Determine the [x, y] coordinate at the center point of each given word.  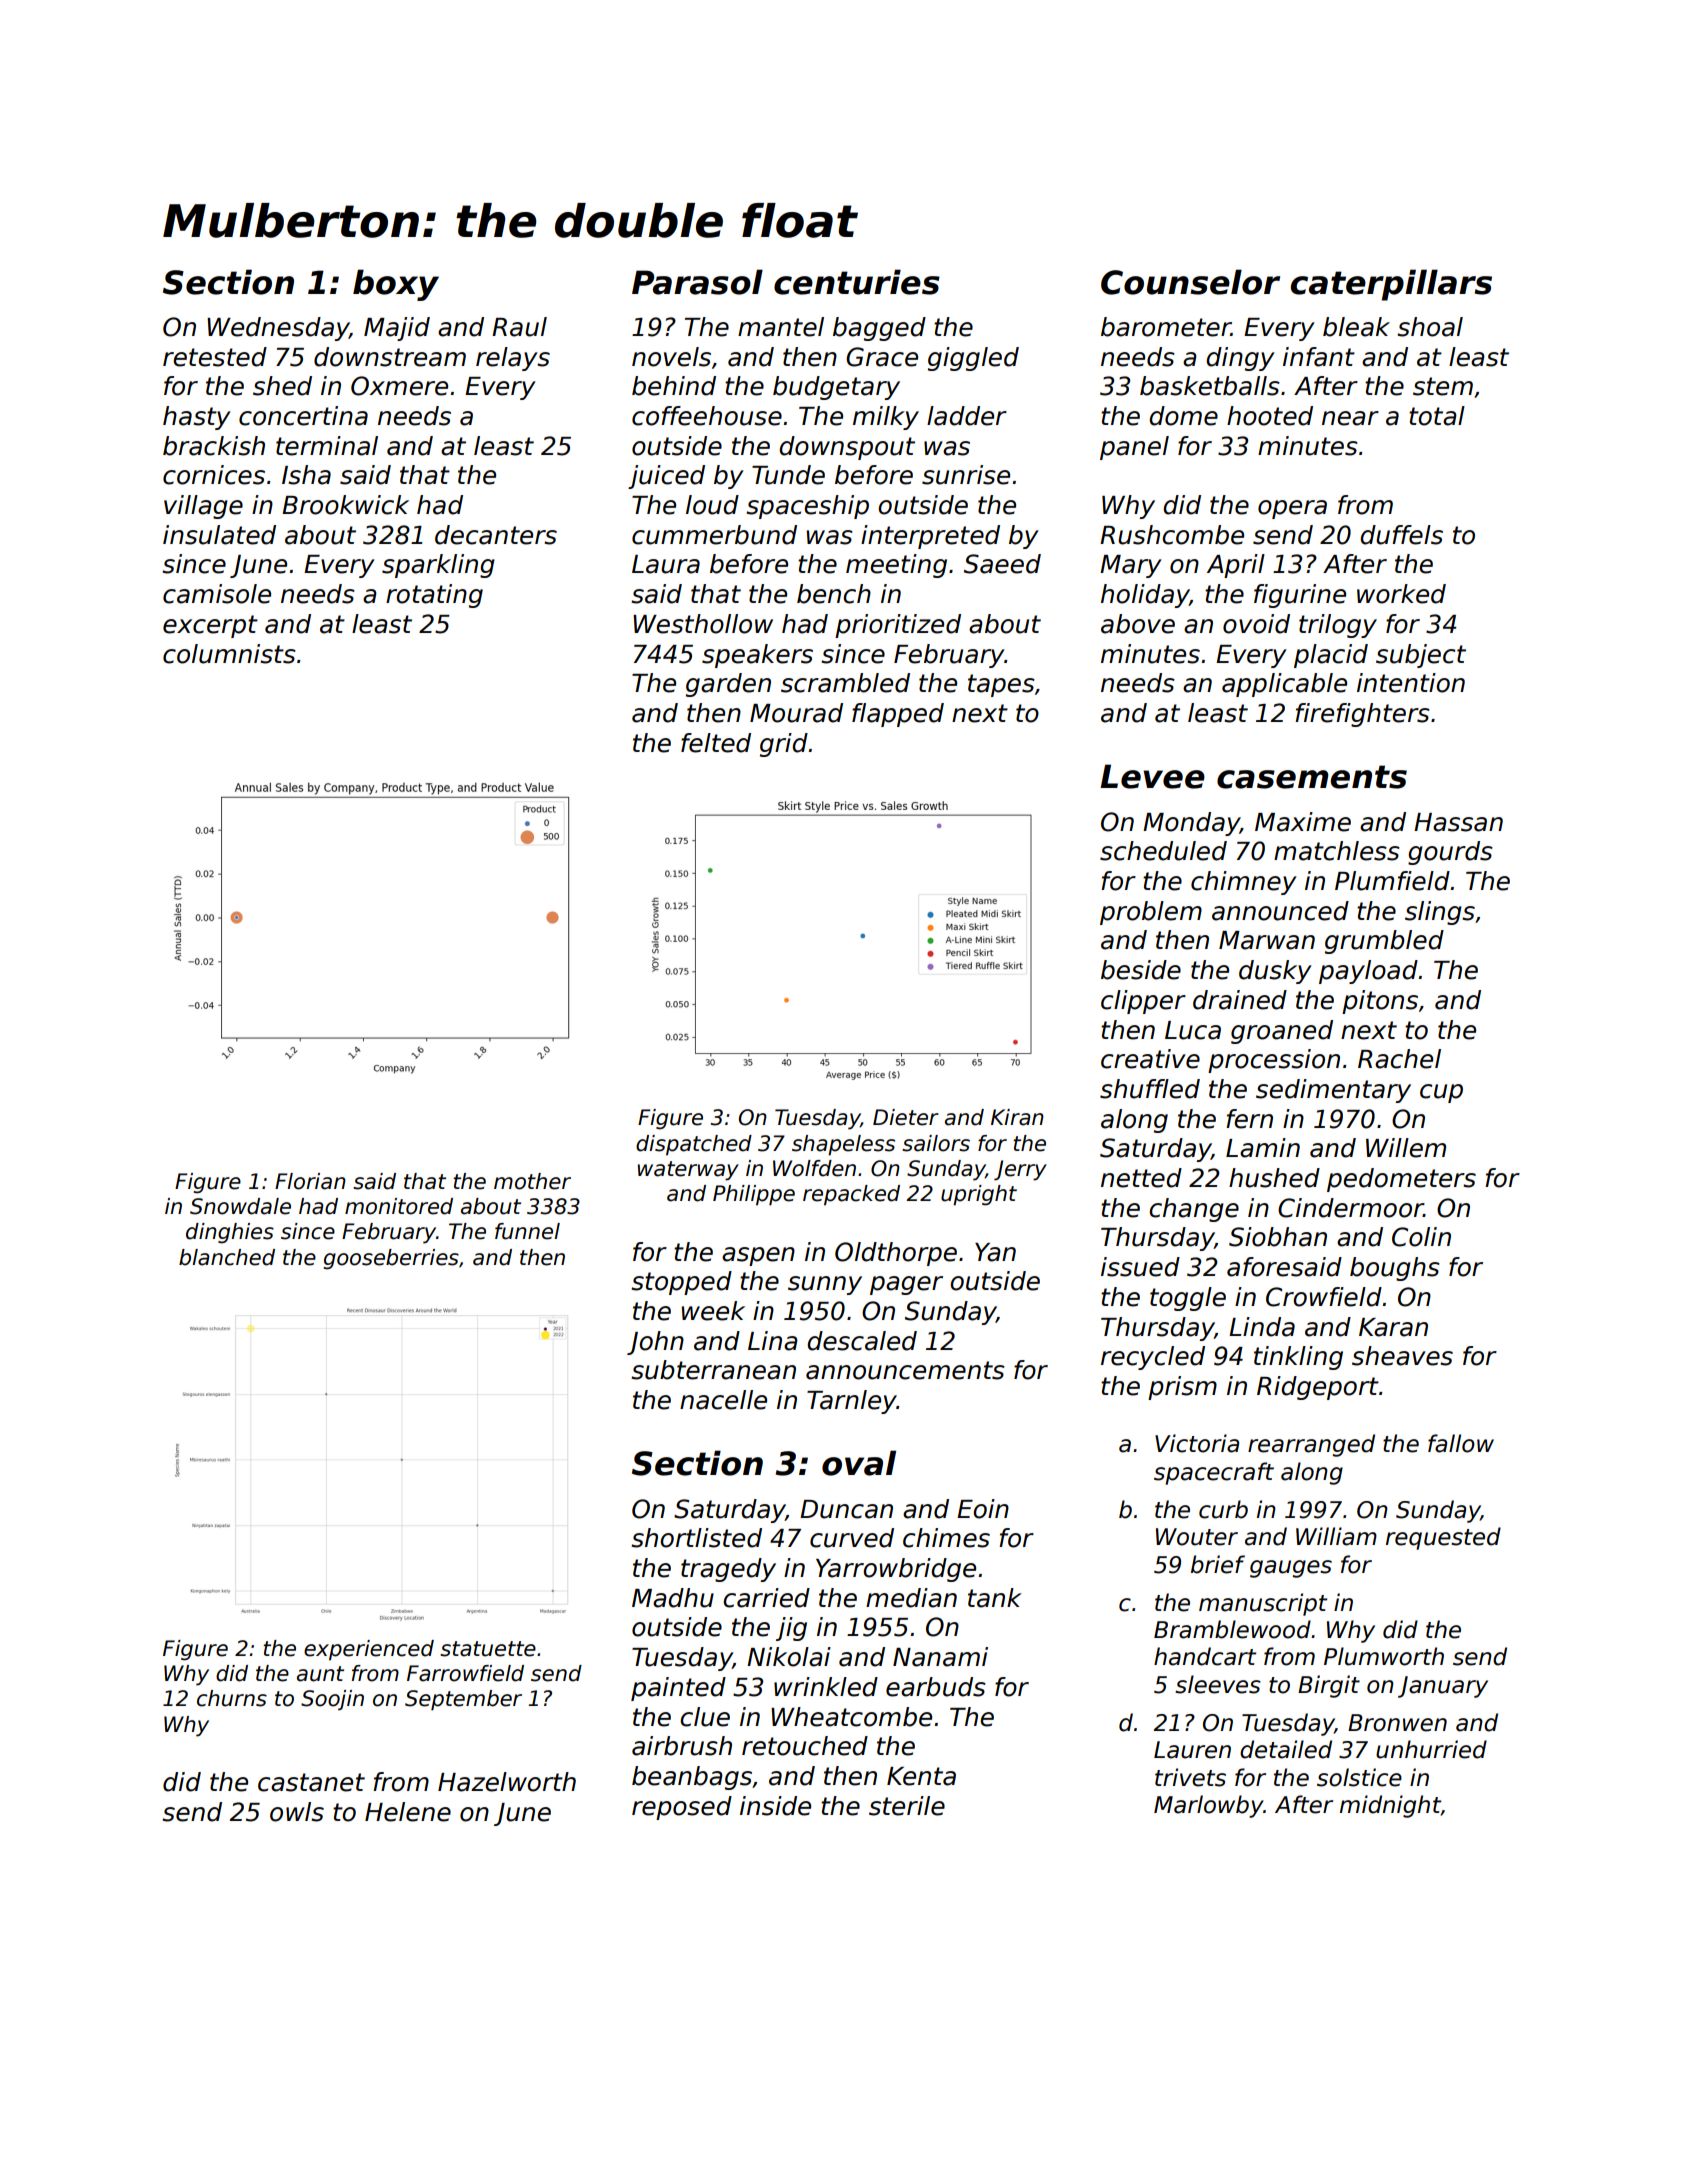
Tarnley [852, 1402]
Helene [408, 1812]
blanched [227, 1257]
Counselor [1190, 282]
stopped [681, 1283]
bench [834, 594]
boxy [396, 285]
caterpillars [1391, 285]
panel [1134, 448]
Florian [310, 1181]
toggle [1188, 1299]
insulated [219, 535]
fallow [1461, 1443]
